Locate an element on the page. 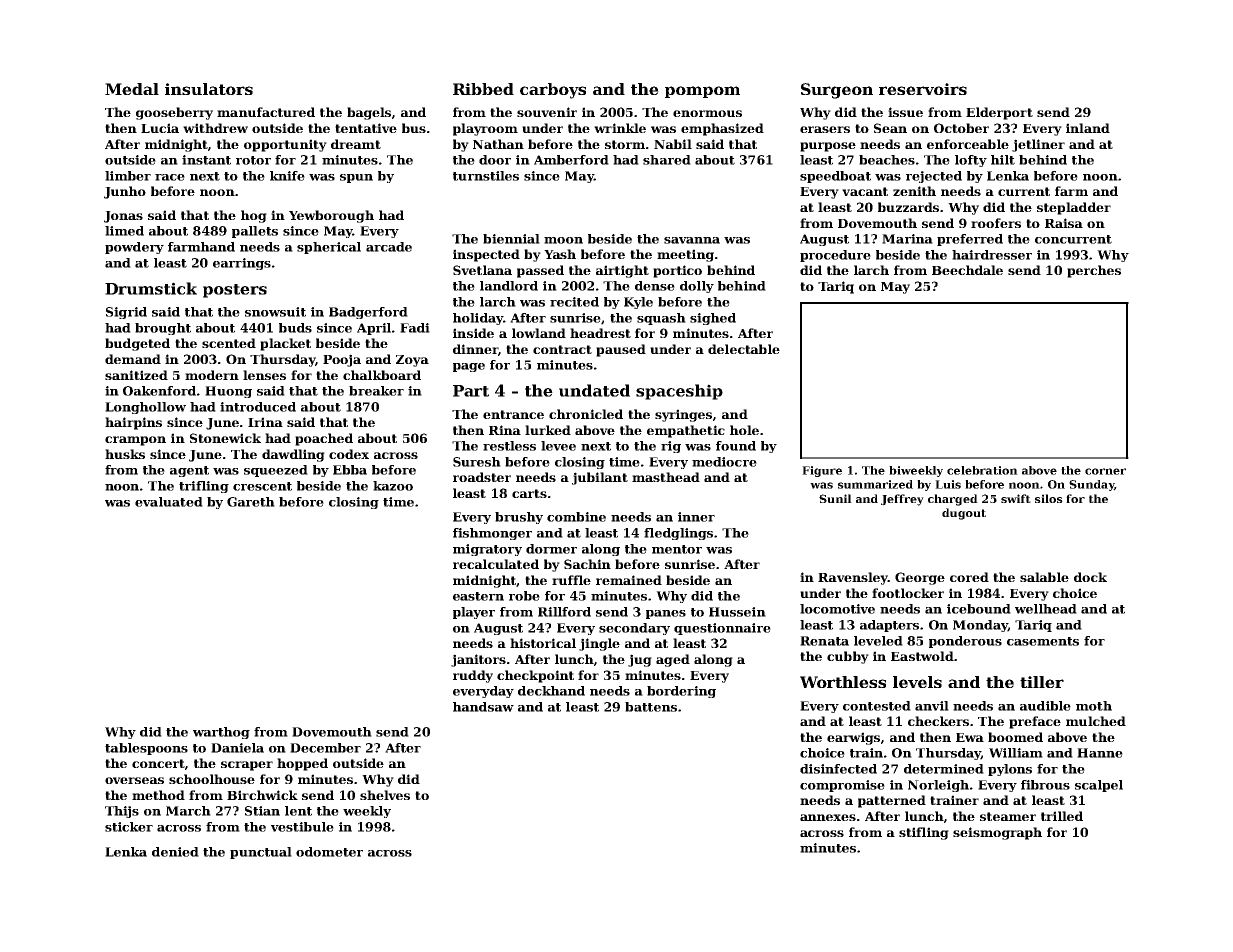 Image resolution: width=1233 pixels, height=952 pixels. hairpins is located at coordinates (133, 423).
